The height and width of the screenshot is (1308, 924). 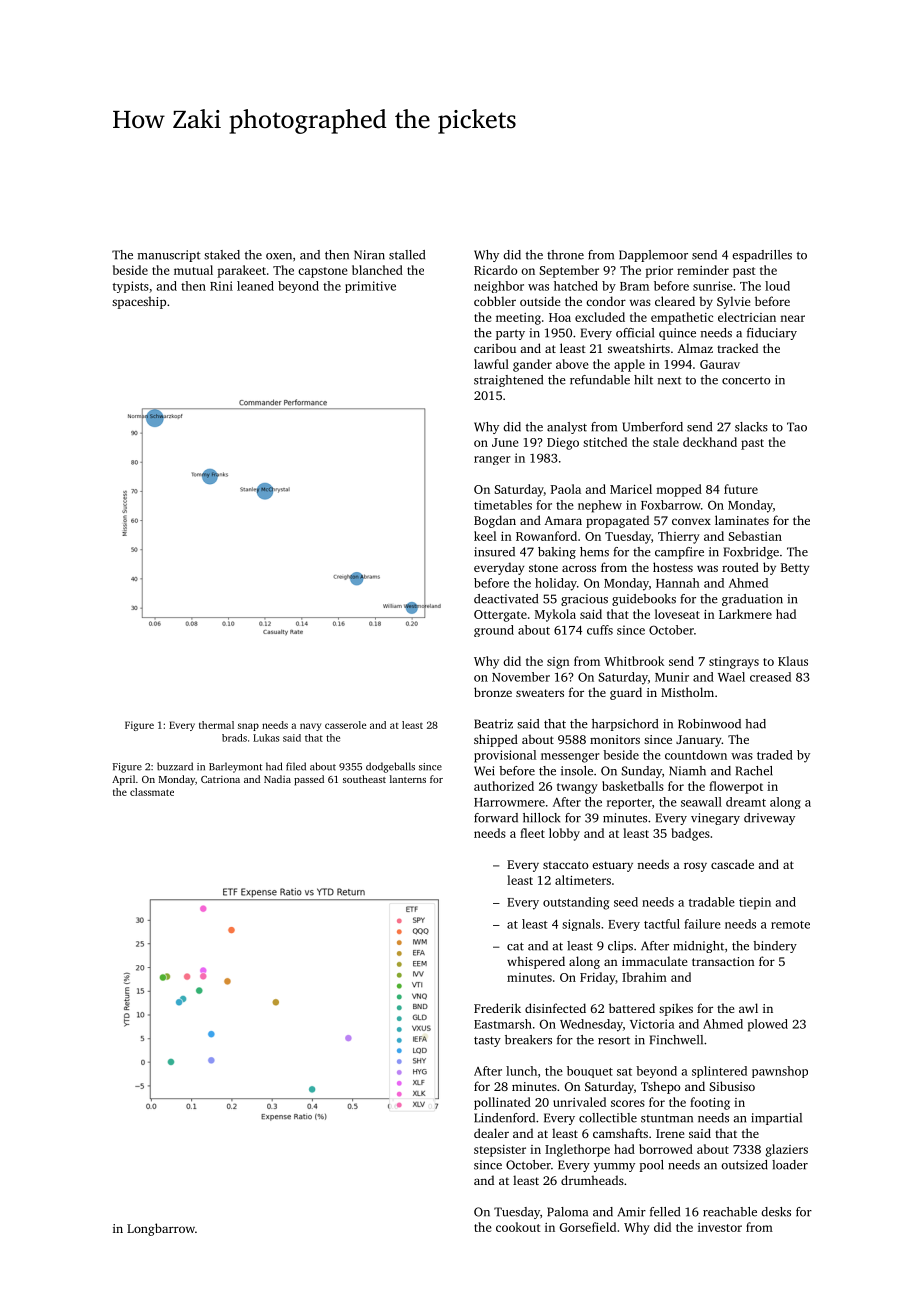 I want to click on tactful, so click(x=662, y=924).
